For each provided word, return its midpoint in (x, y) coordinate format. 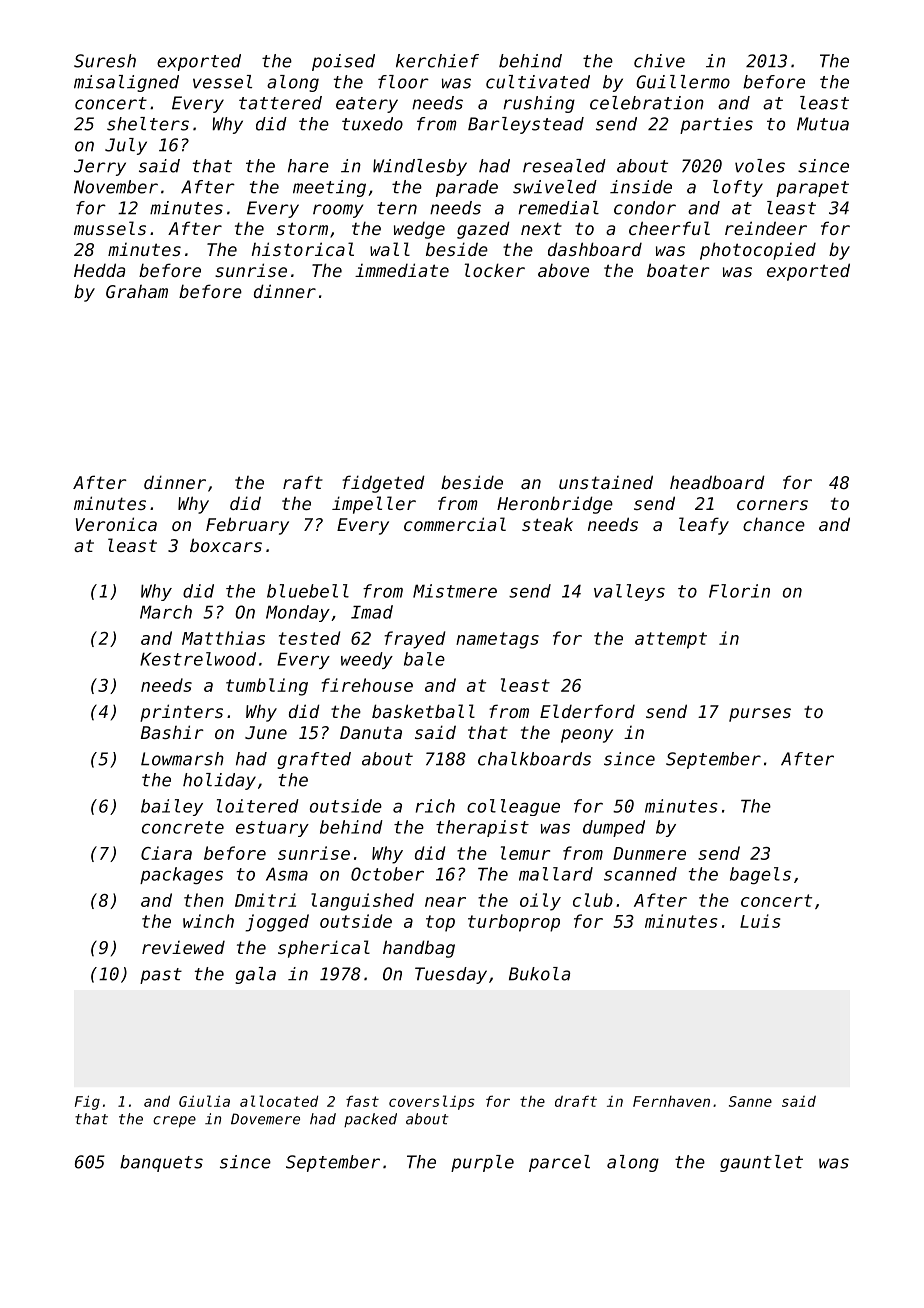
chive (659, 61)
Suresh (105, 61)
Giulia (204, 1101)
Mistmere (455, 591)
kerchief (437, 61)
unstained (606, 482)
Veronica (116, 524)
